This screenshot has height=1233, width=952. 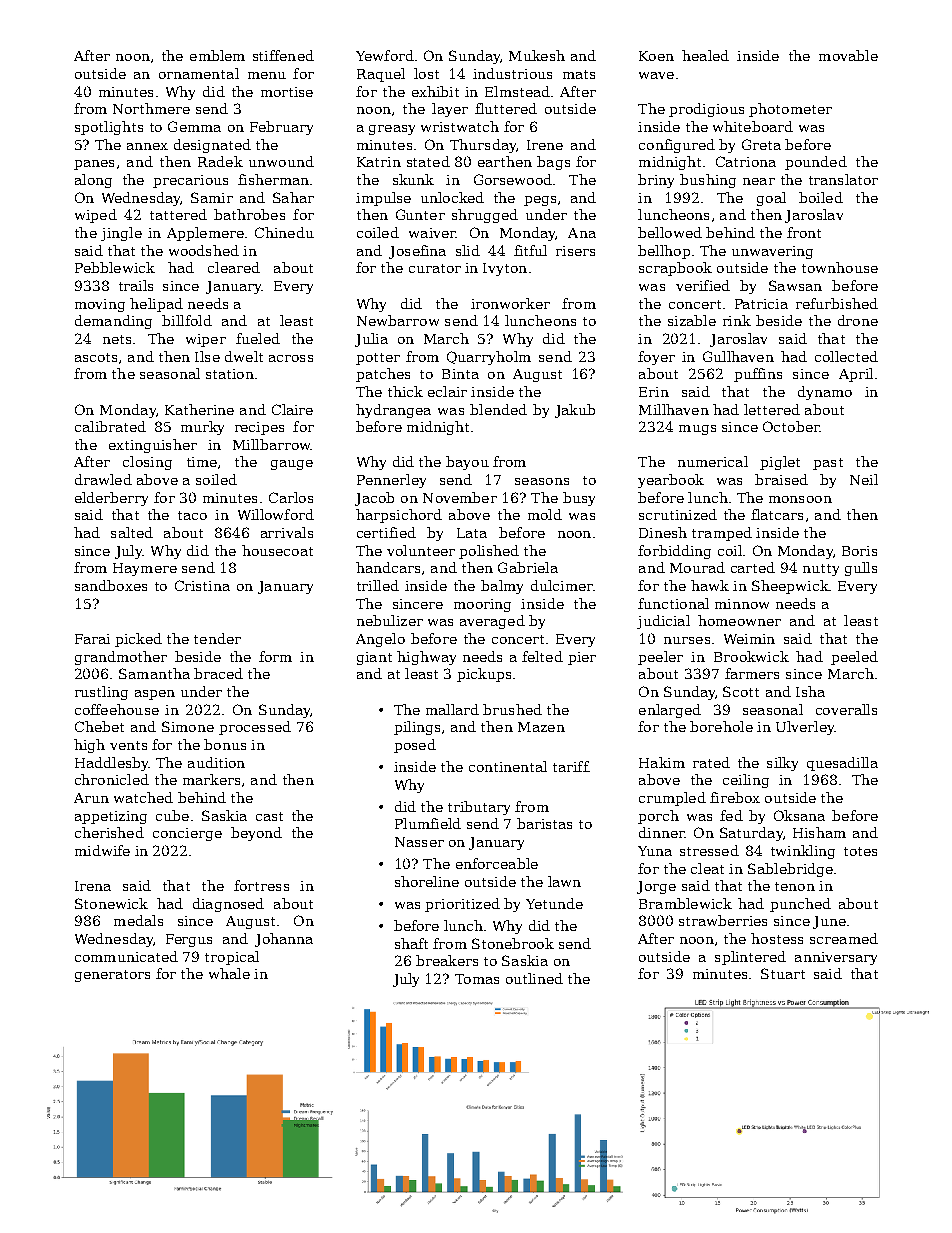 What do you see at coordinates (537, 55) in the screenshot?
I see `Mukesh` at bounding box center [537, 55].
